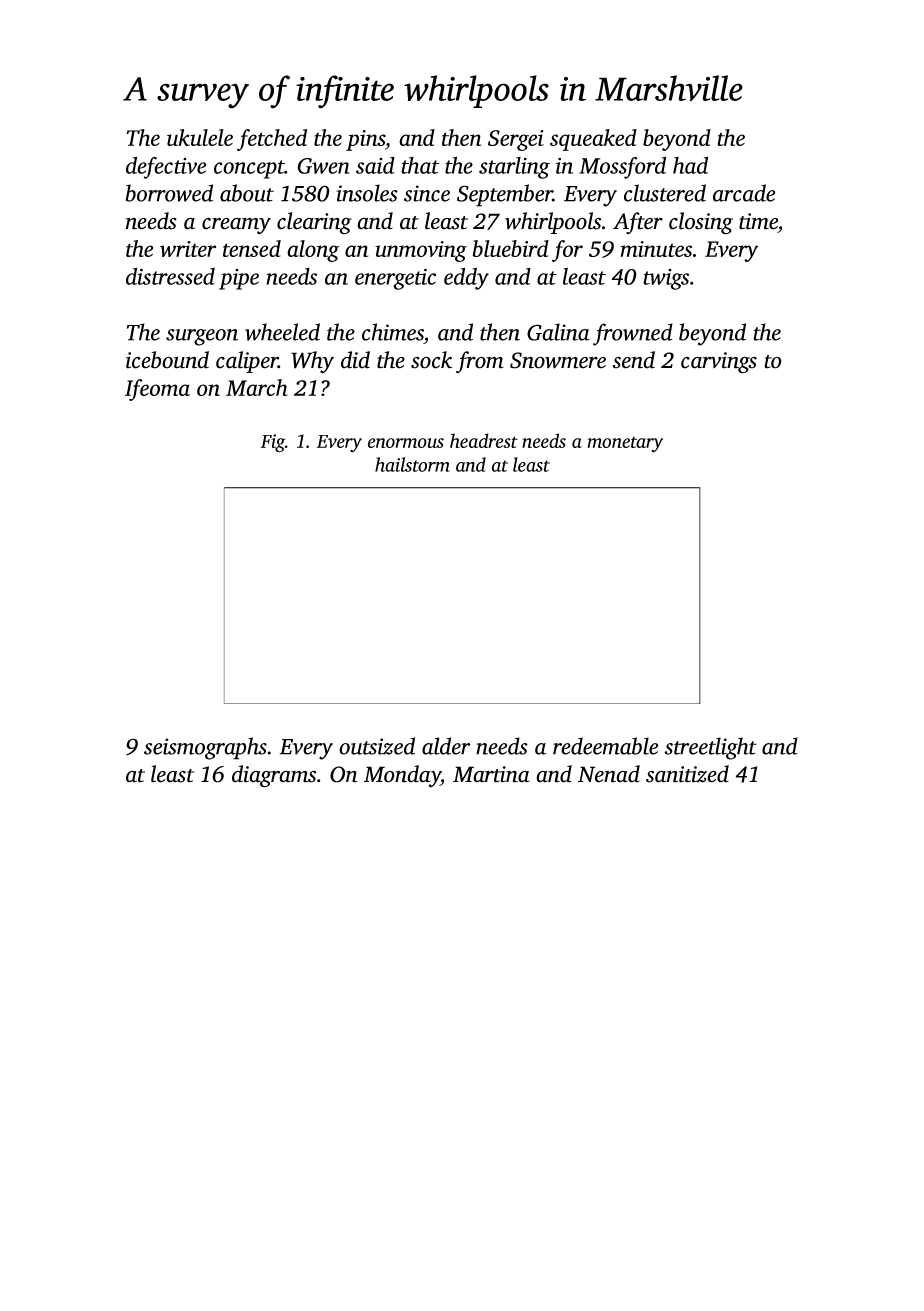  Describe the element at coordinates (609, 774) in the image. I see `Nenad` at that location.
